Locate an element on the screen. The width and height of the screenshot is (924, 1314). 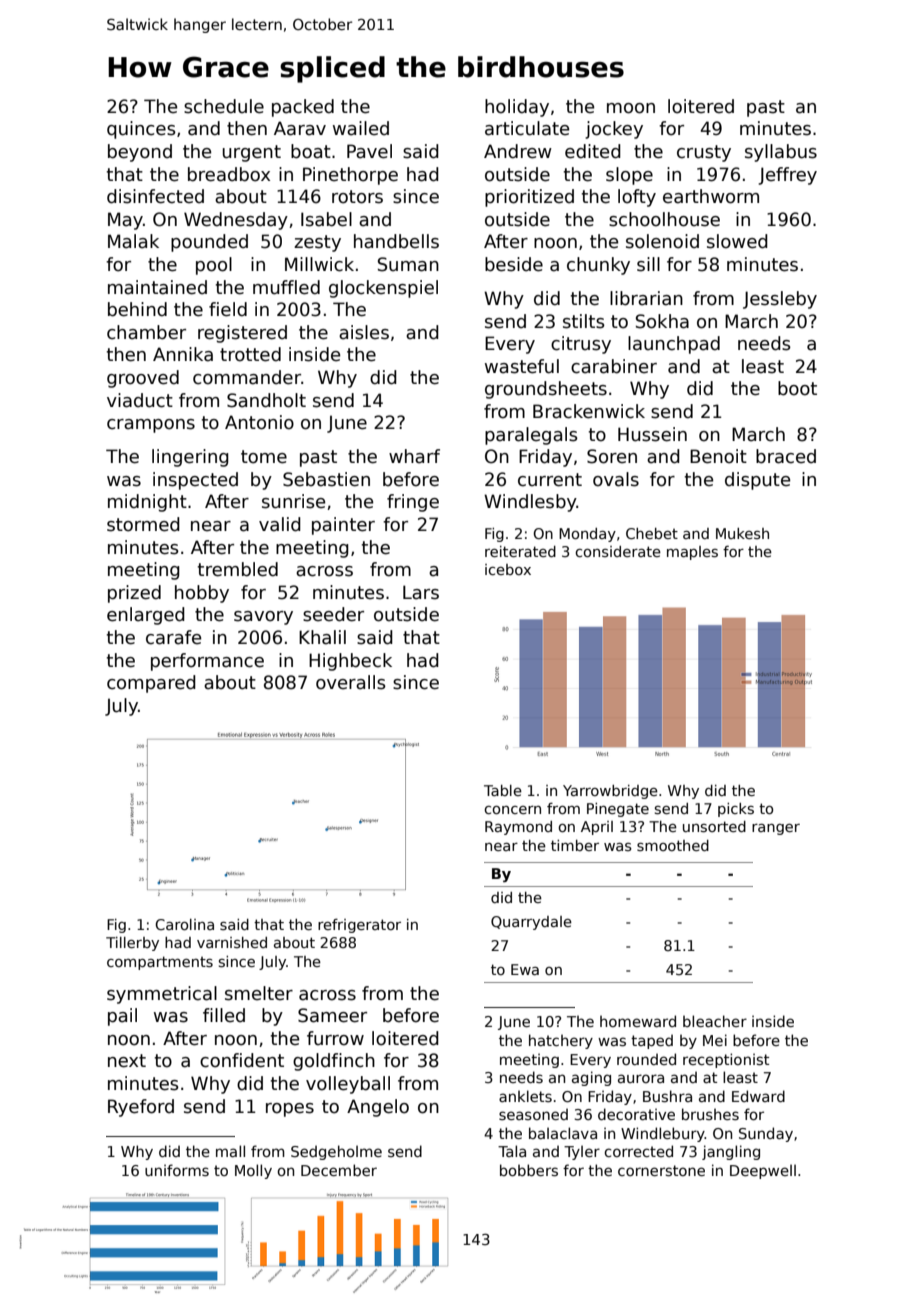
slowed is located at coordinates (737, 241).
